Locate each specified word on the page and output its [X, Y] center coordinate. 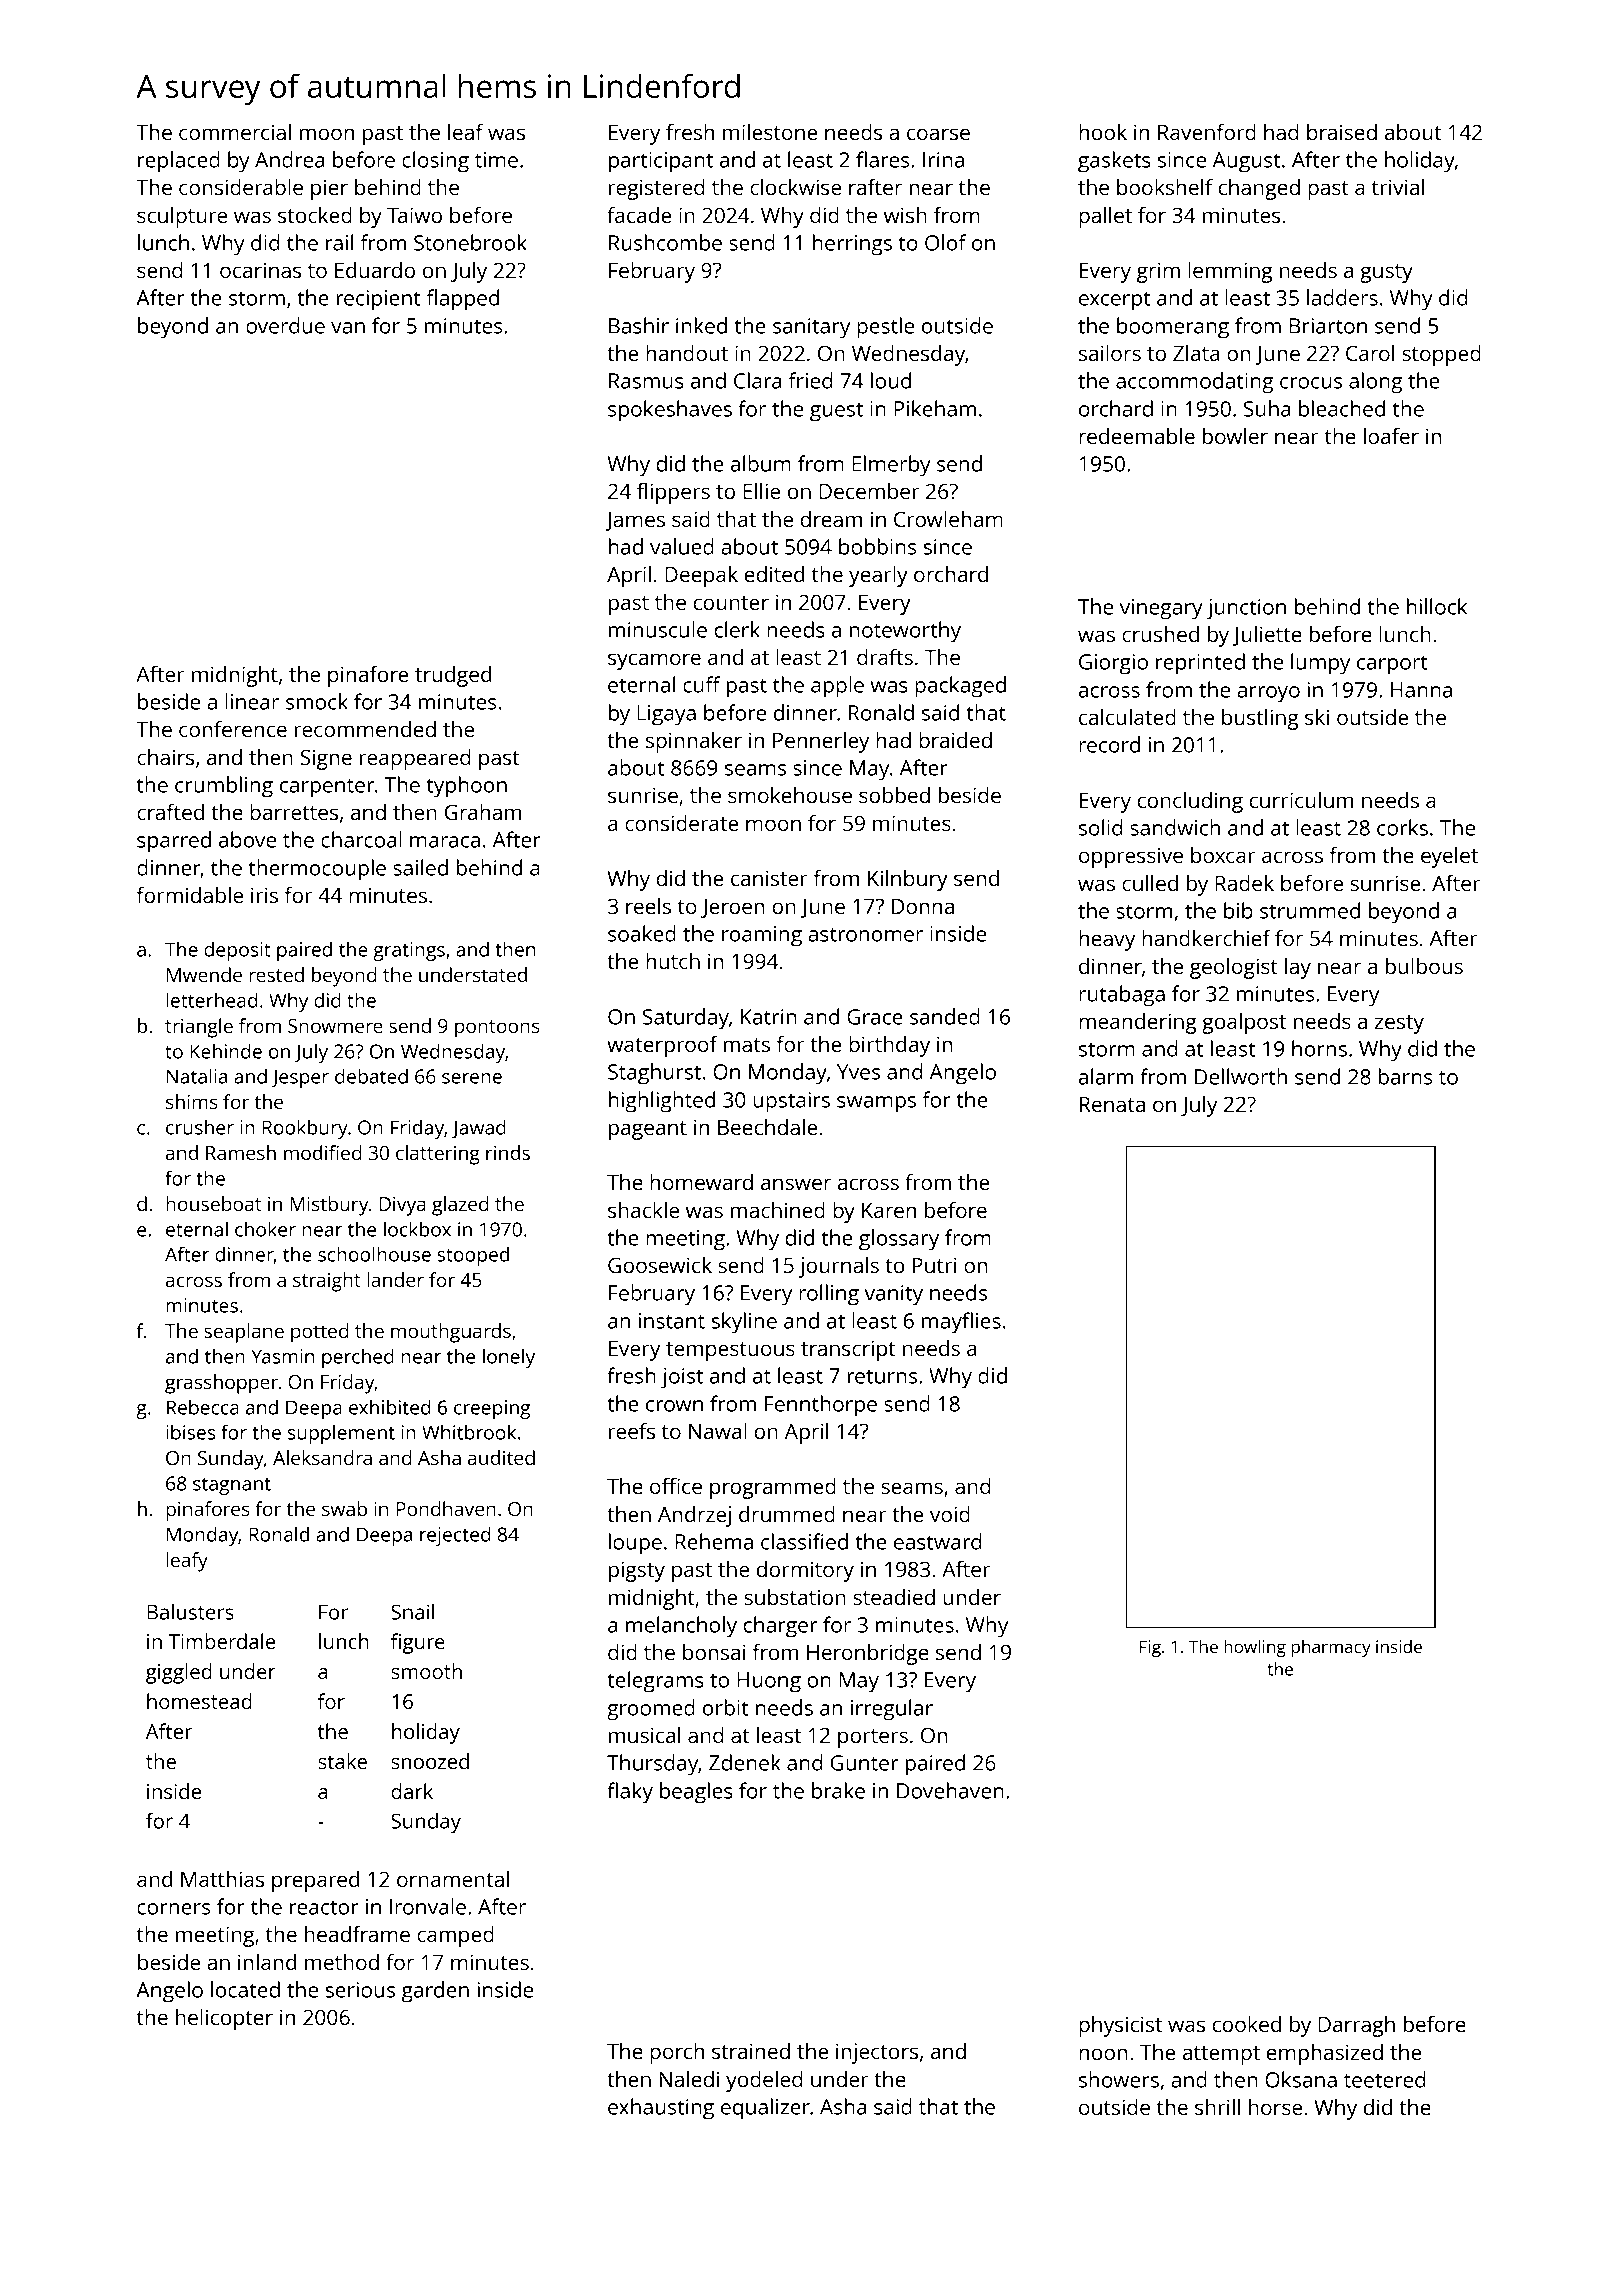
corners [174, 1909]
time [496, 160]
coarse [938, 134]
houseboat [214, 1203]
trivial [1398, 187]
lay [1298, 968]
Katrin [768, 1017]
